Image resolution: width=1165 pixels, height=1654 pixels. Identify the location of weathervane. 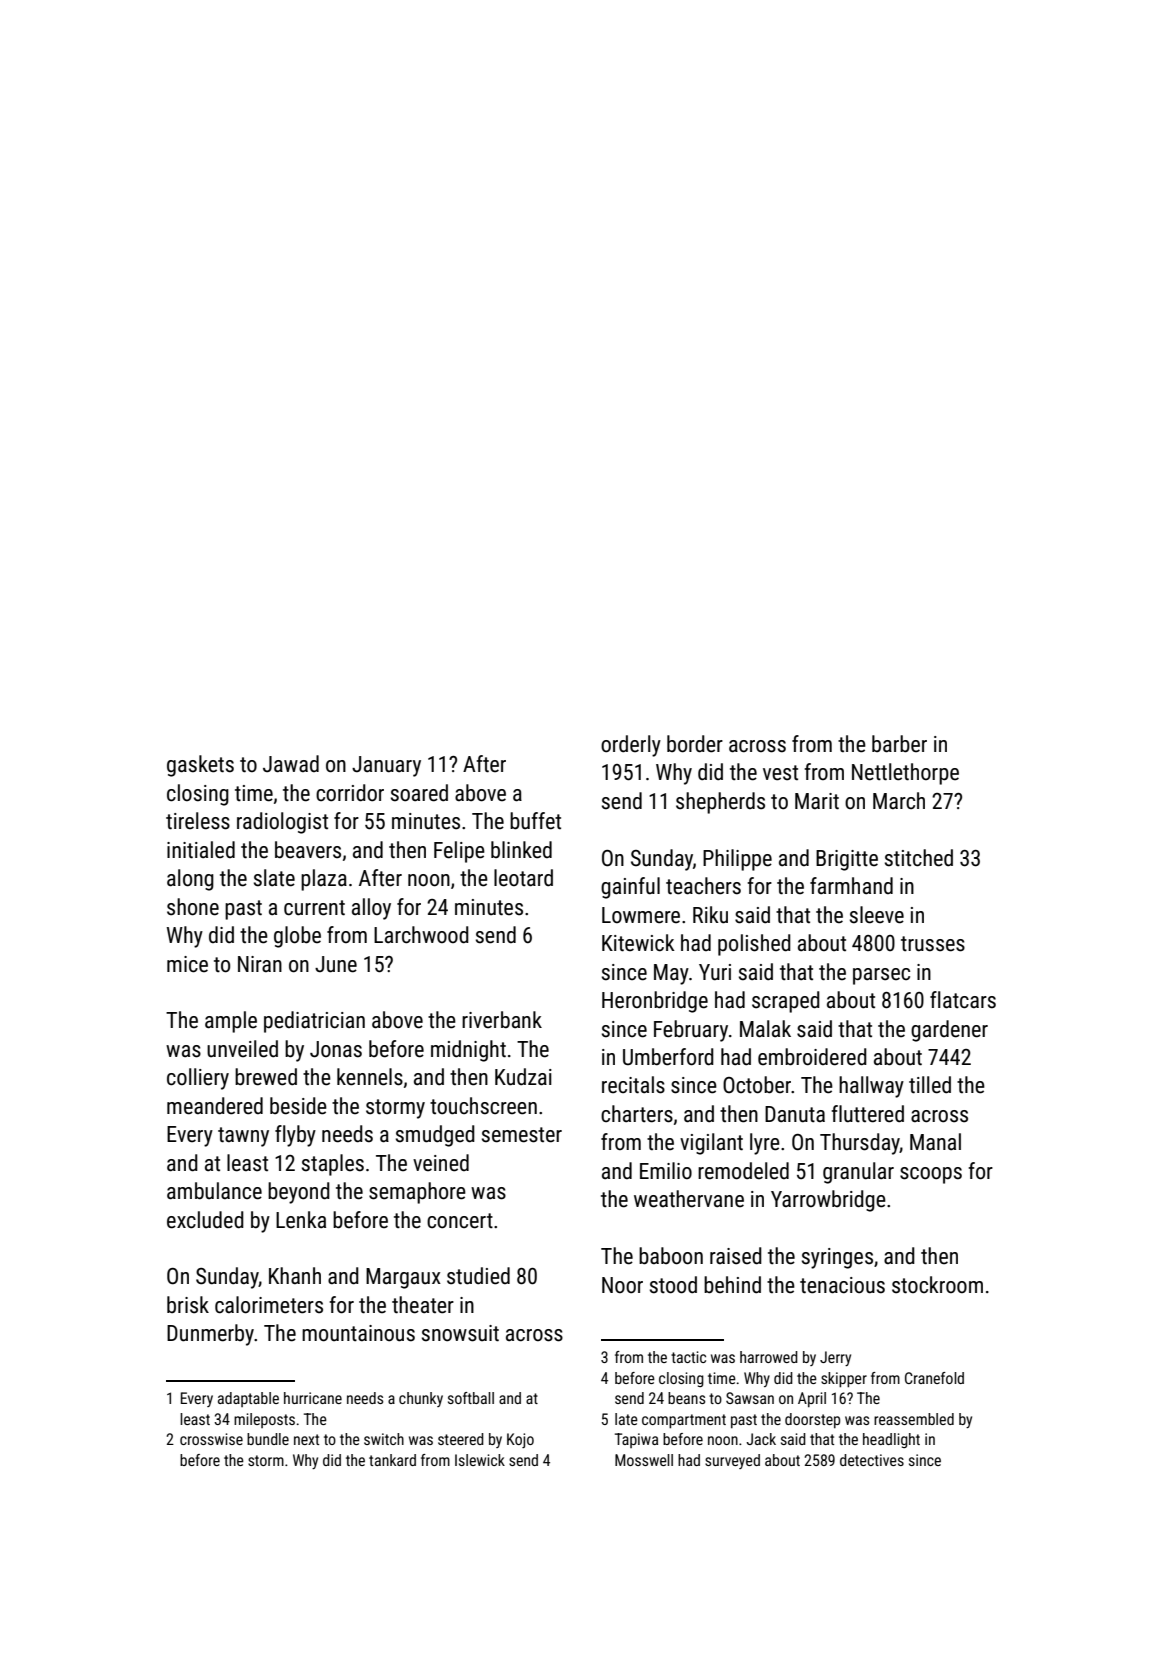
(689, 1199).
